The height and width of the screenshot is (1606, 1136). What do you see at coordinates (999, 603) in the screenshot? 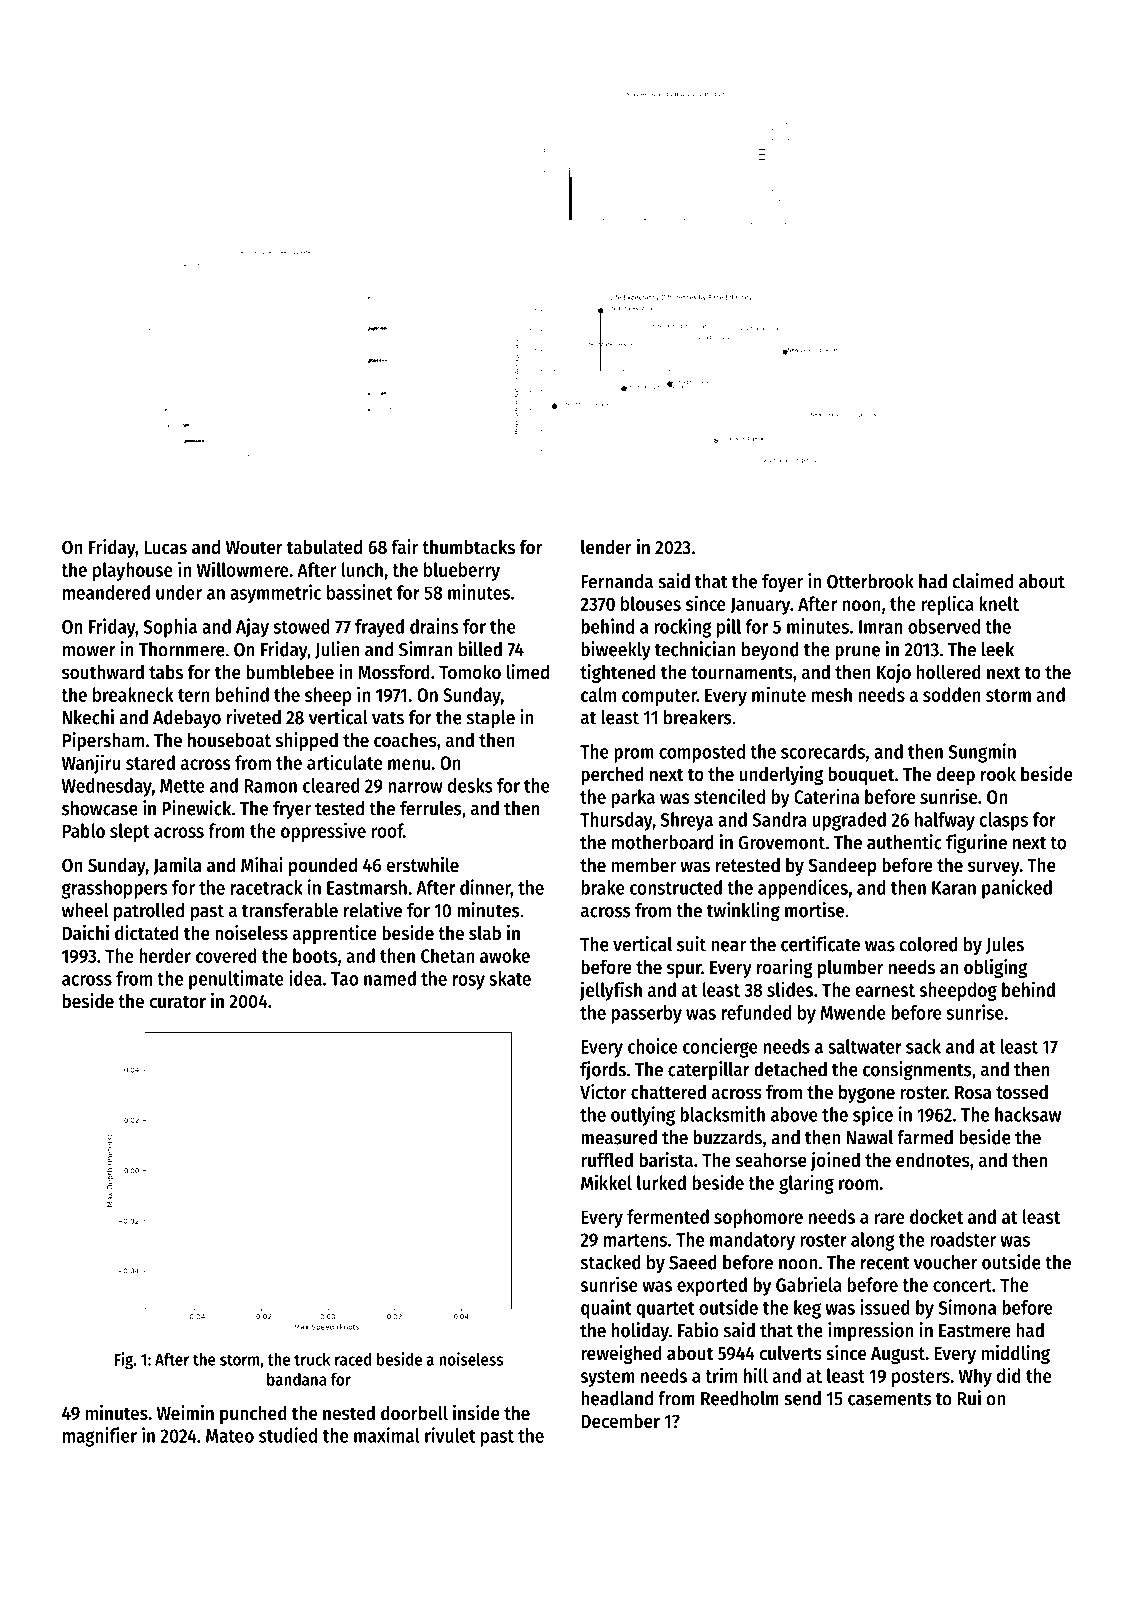
I see `knelt` at bounding box center [999, 603].
